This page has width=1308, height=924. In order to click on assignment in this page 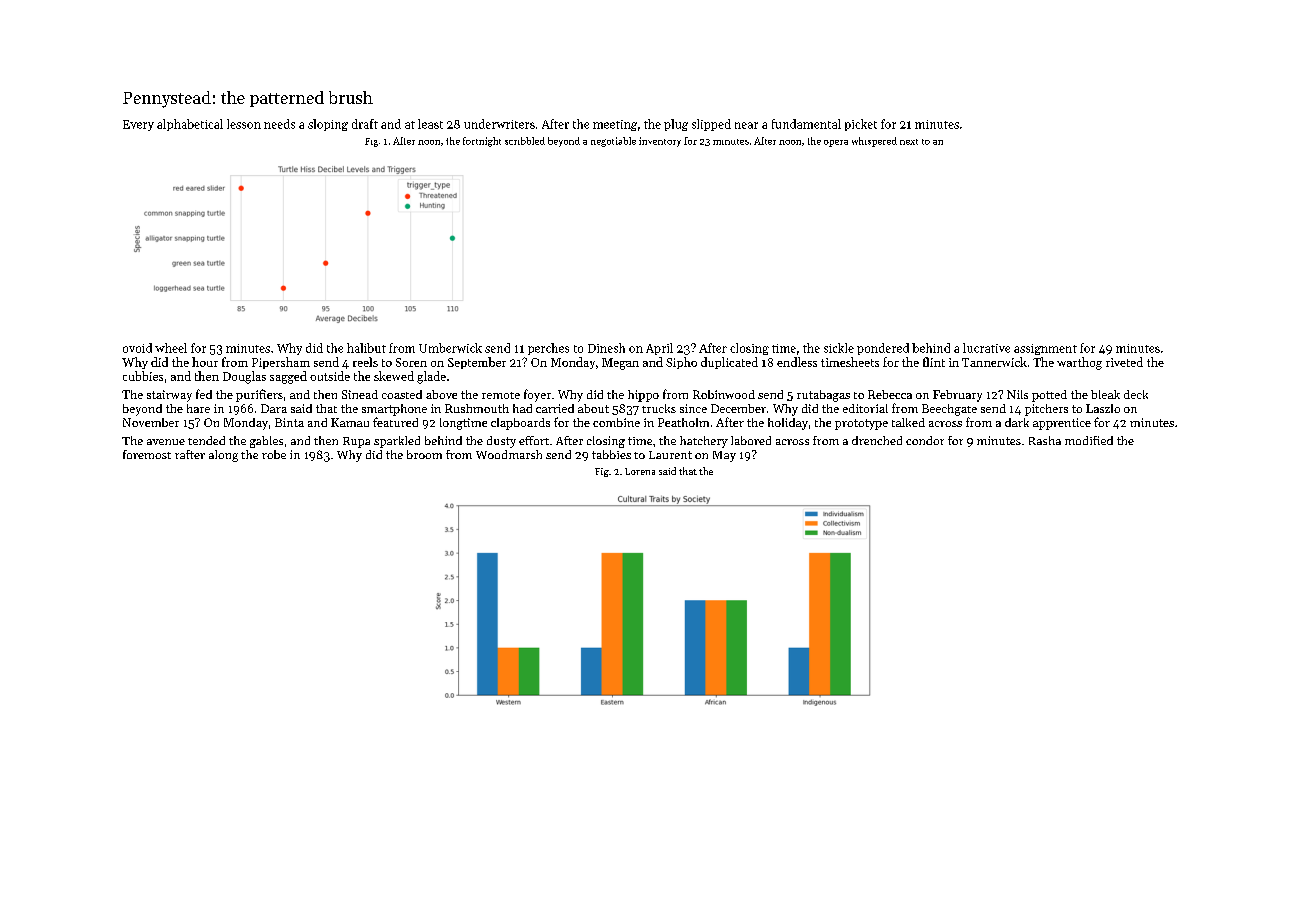, I will do `click(1045, 349)`.
